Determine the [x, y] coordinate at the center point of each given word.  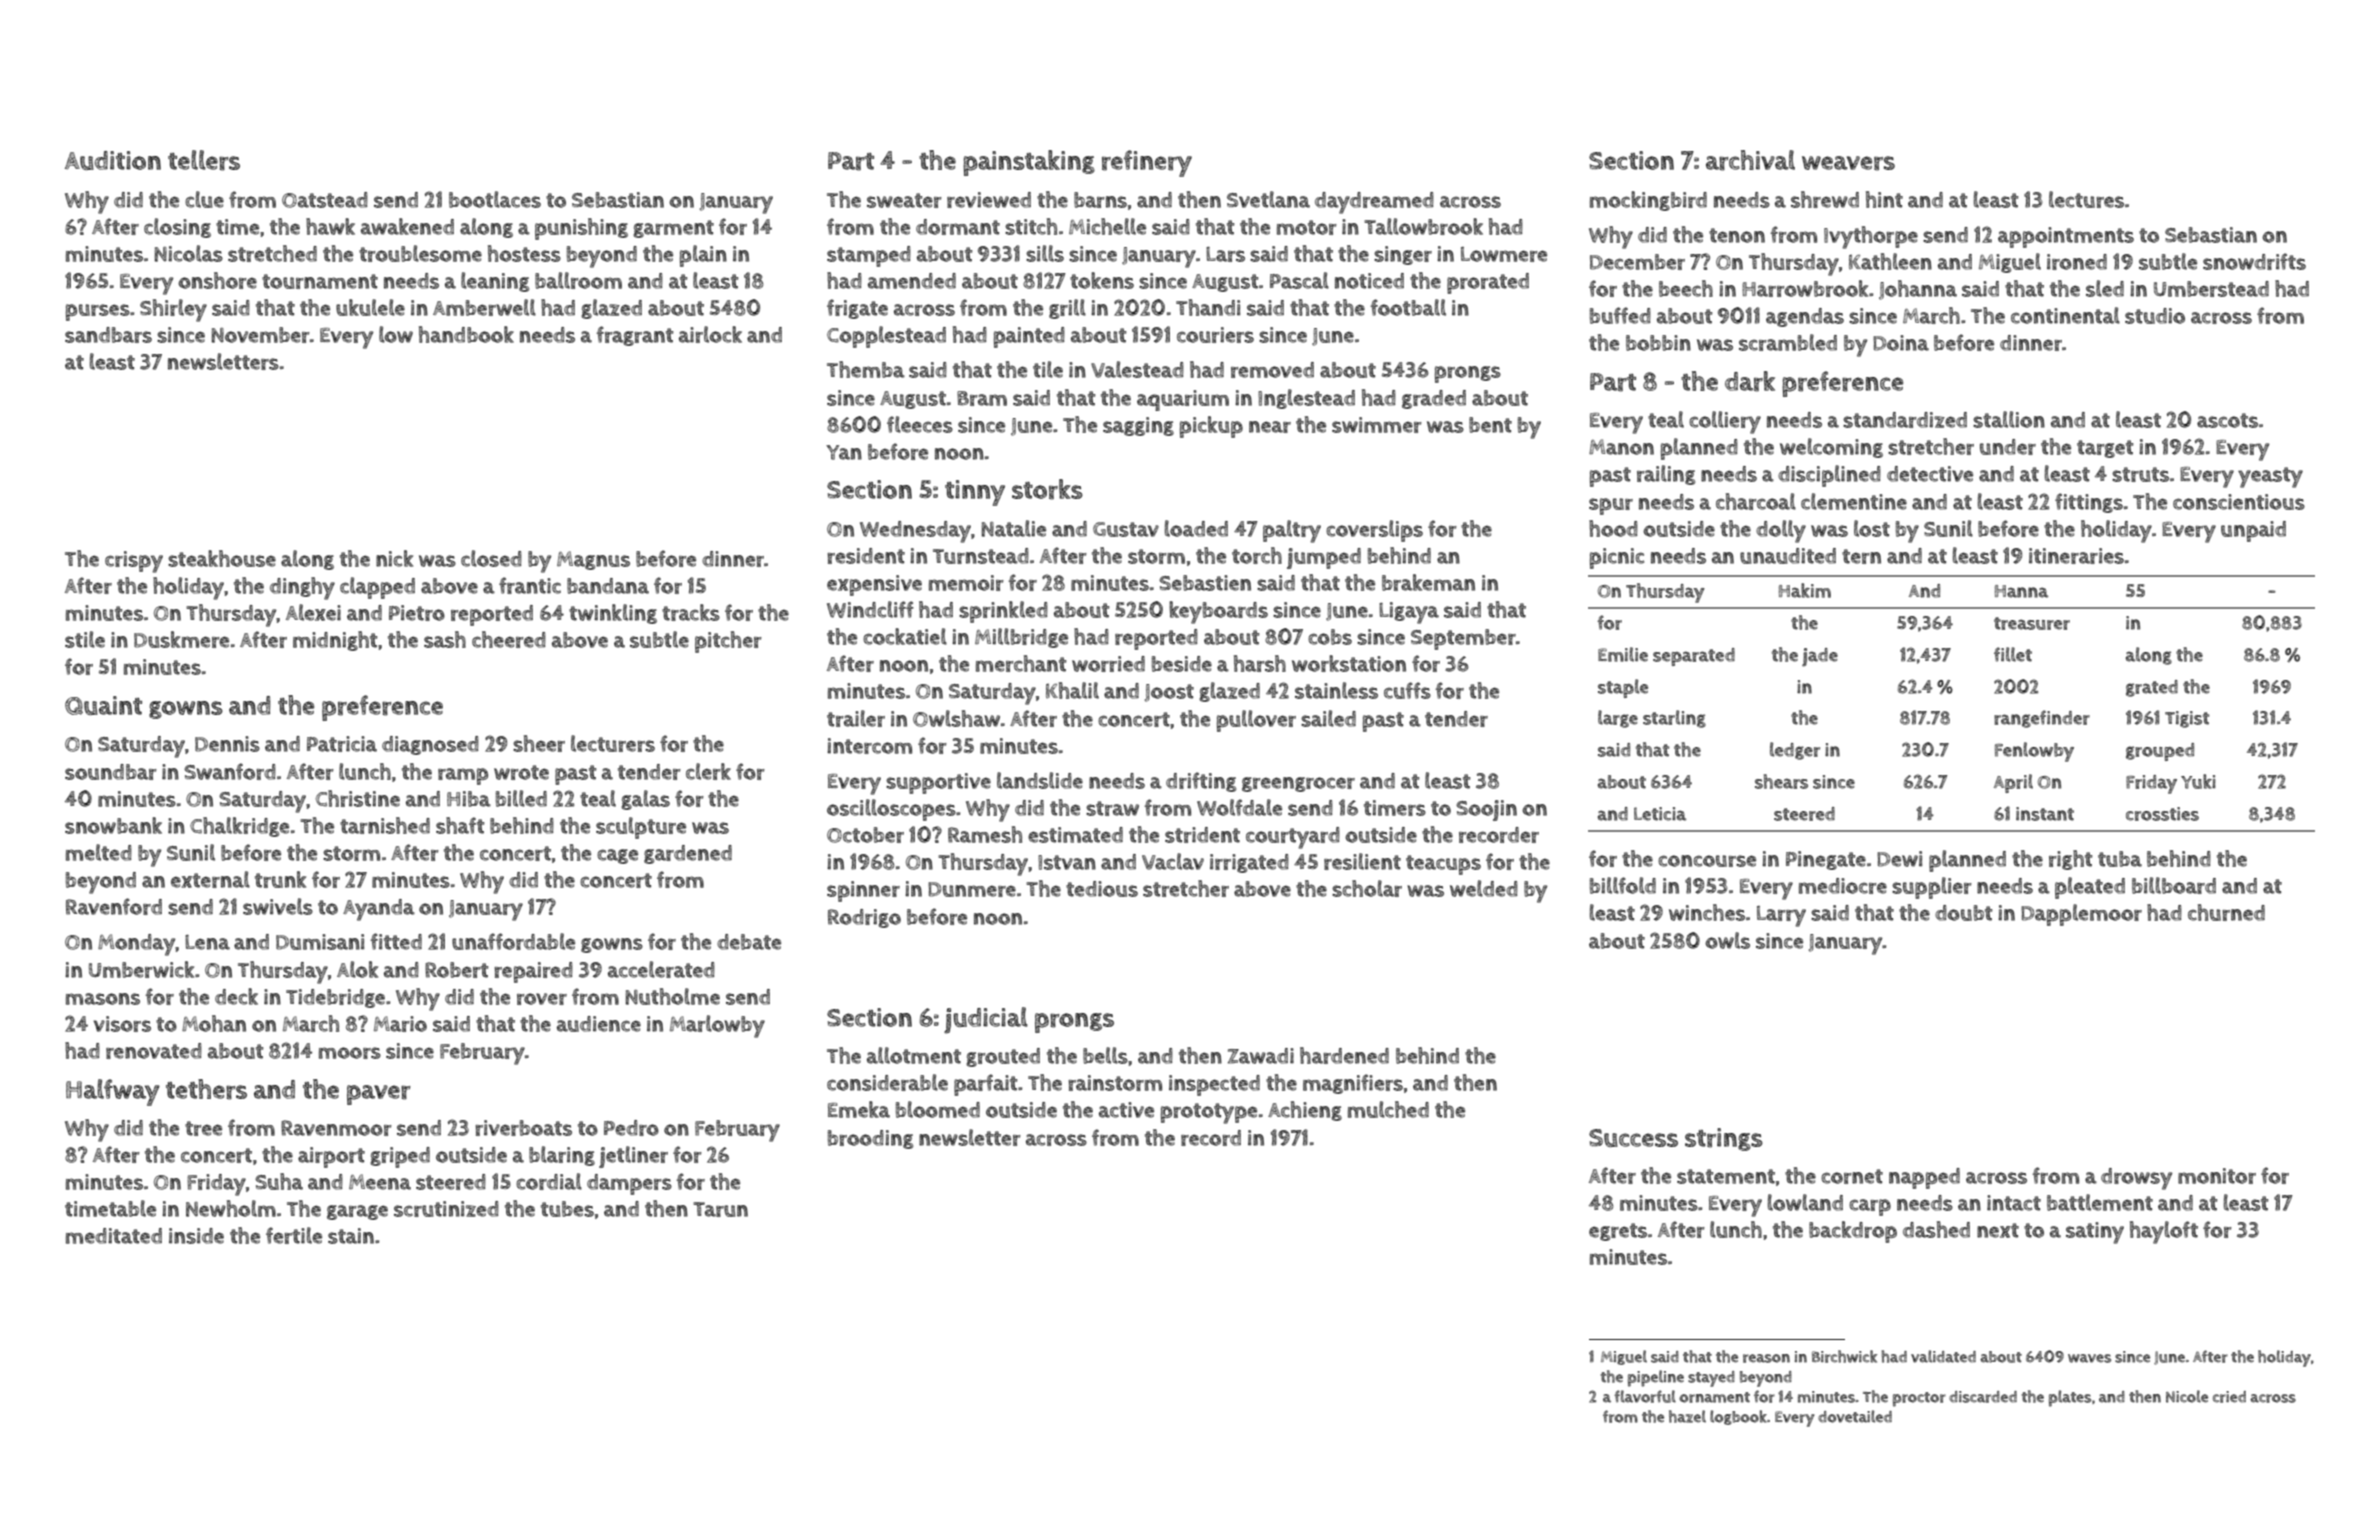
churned [2226, 912]
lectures [2086, 199]
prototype [1209, 1113]
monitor [2217, 1176]
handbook [466, 334]
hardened [1344, 1055]
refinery [1147, 163]
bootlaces [495, 199]
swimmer [1377, 425]
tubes [567, 1209]
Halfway [113, 1092]
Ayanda [379, 910]
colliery [1725, 422]
